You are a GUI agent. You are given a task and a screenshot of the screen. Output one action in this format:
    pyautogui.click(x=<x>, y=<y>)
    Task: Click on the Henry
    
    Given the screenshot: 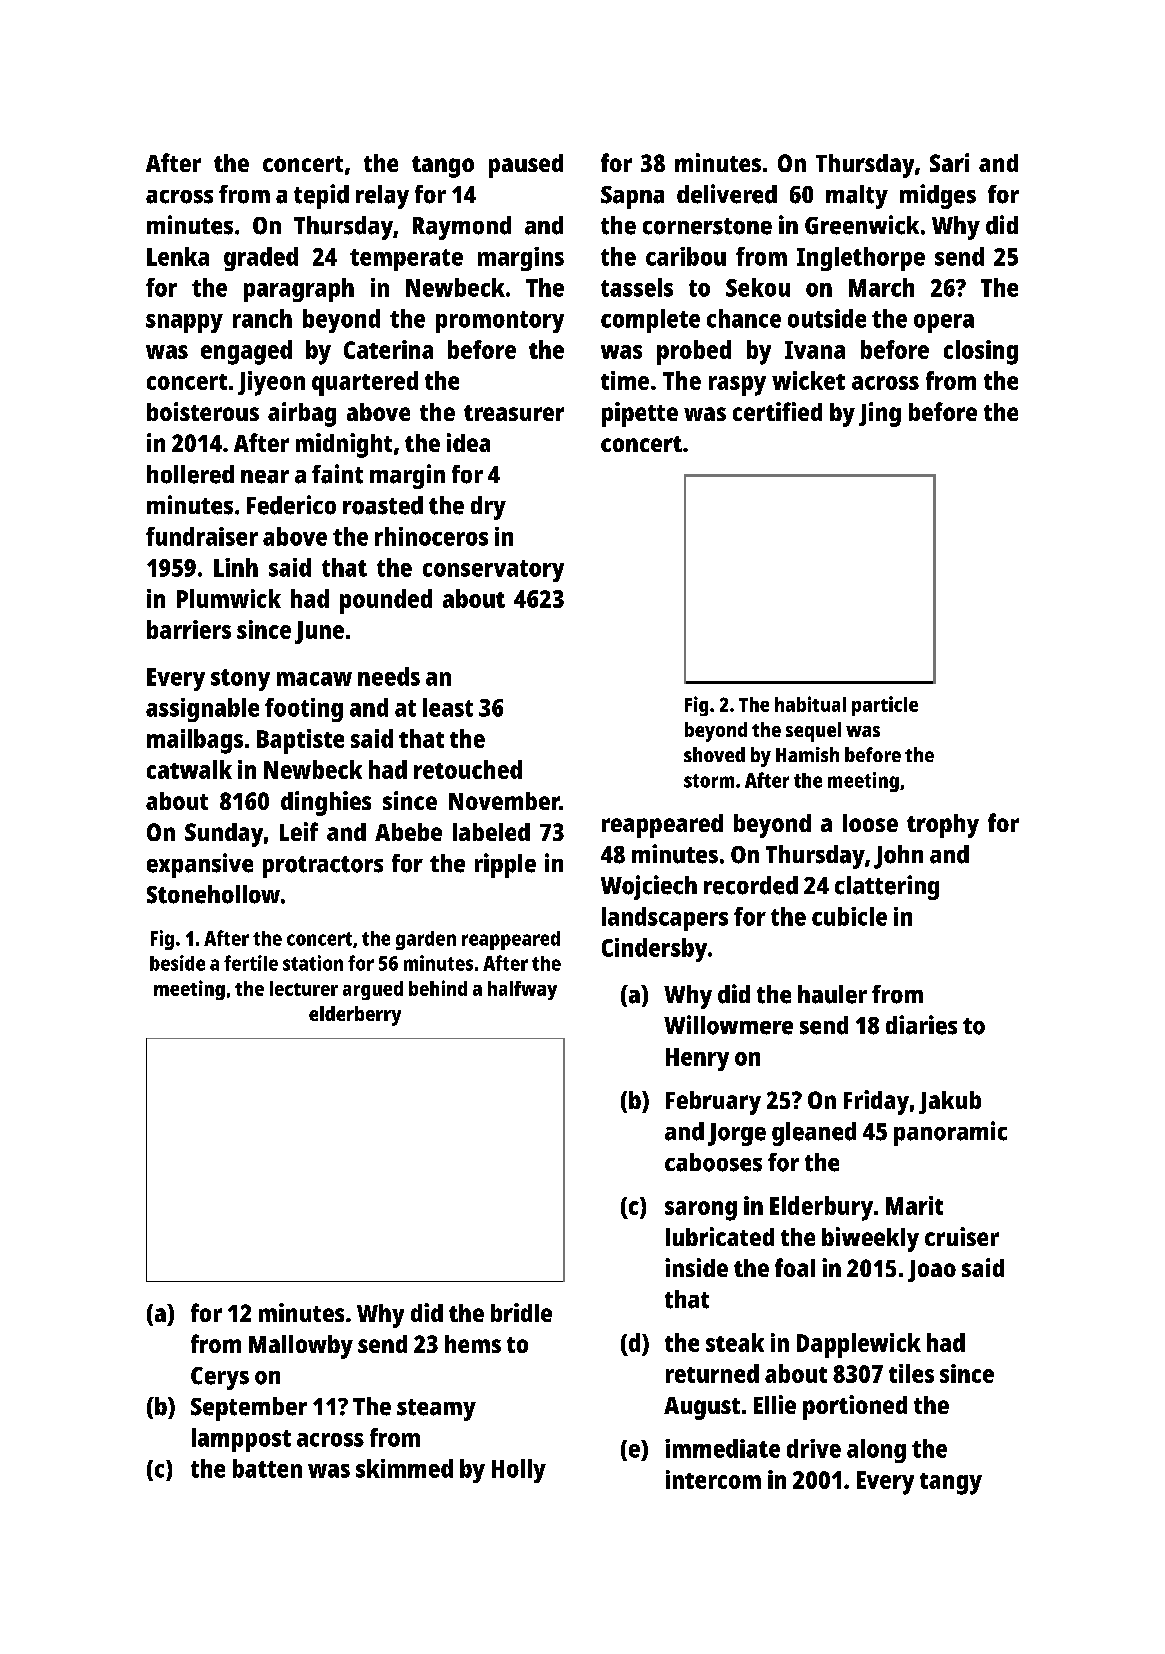 What is the action you would take?
    pyautogui.click(x=697, y=1059)
